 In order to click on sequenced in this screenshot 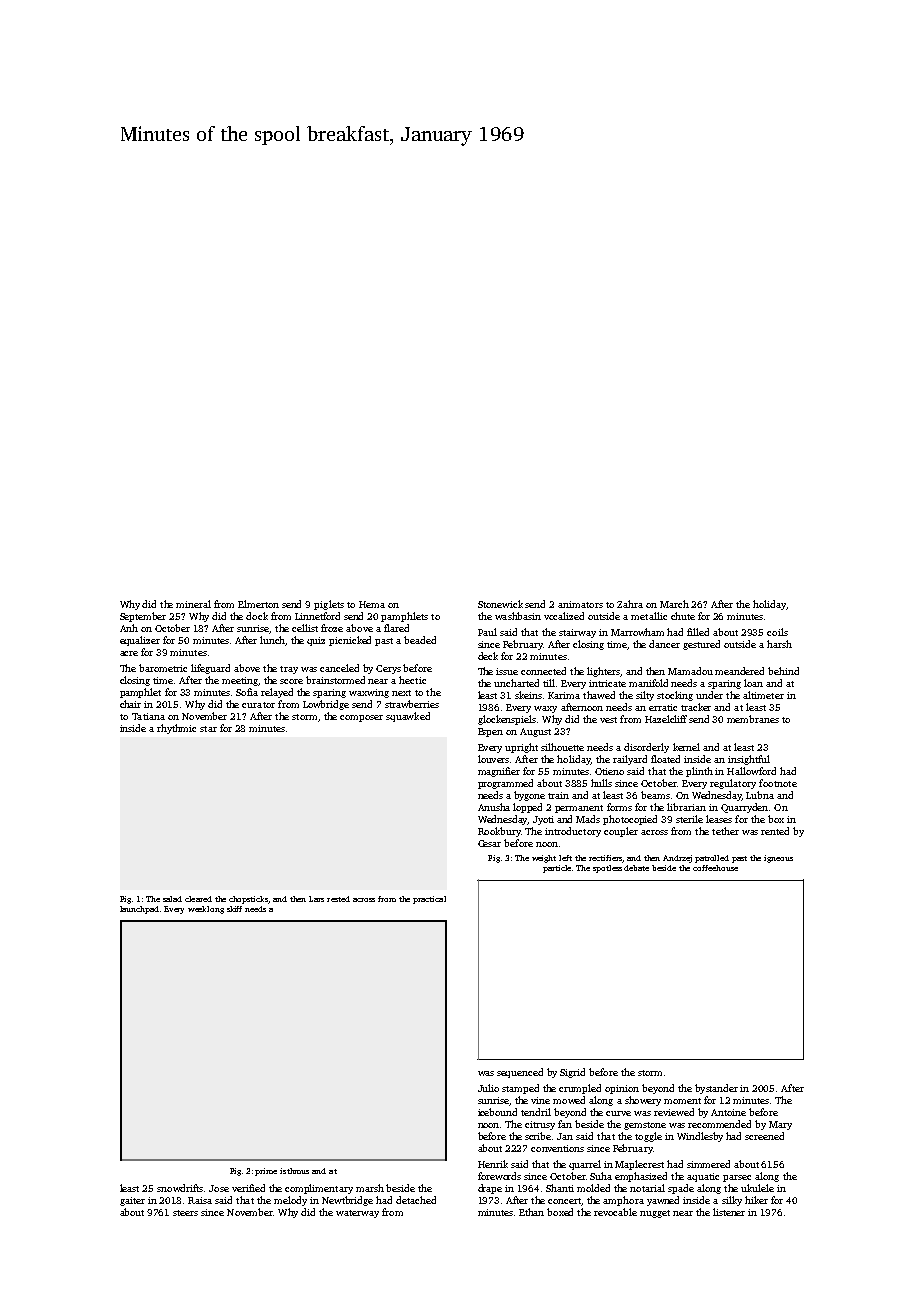, I will do `click(520, 1073)`.
